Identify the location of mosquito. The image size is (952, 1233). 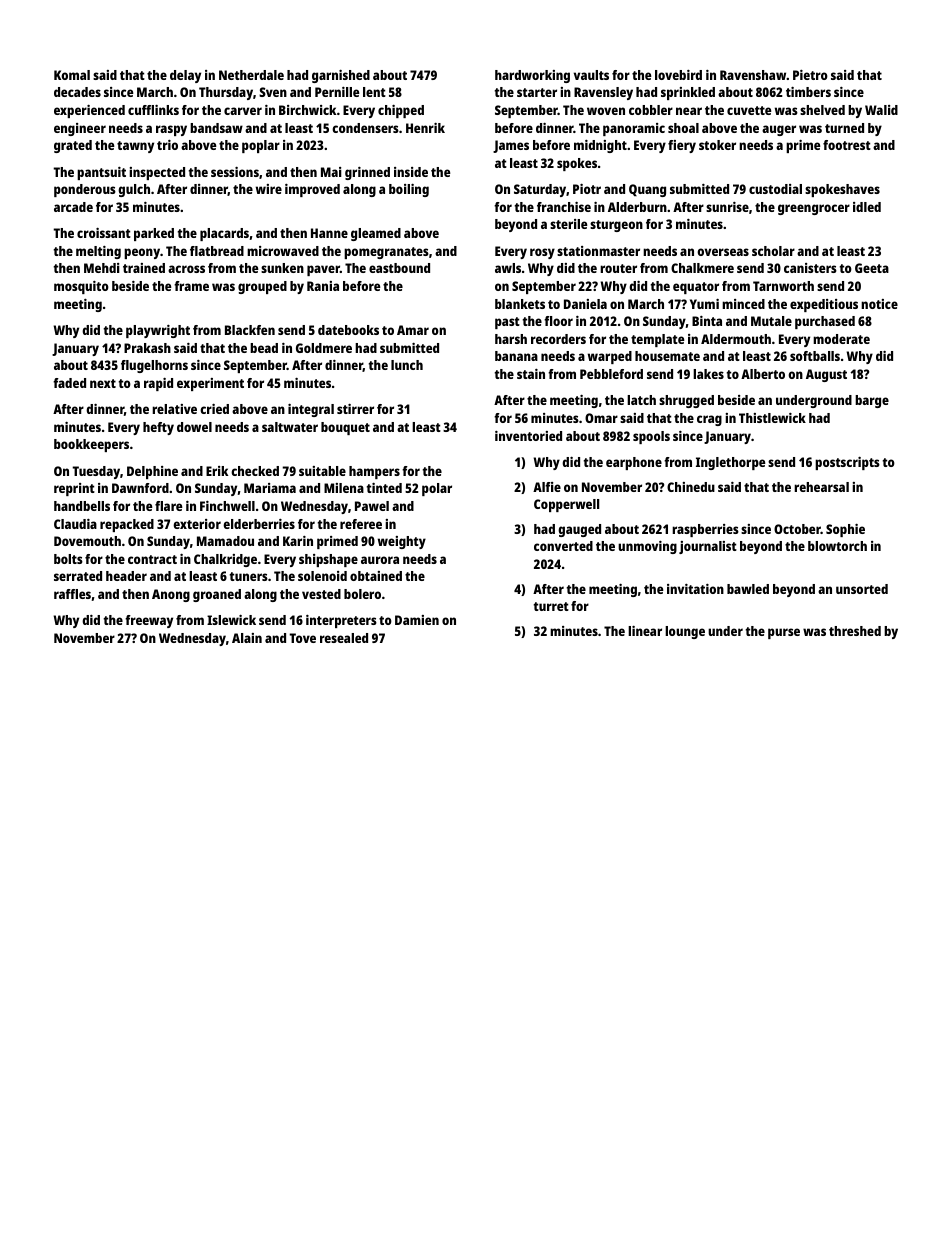
(81, 287).
